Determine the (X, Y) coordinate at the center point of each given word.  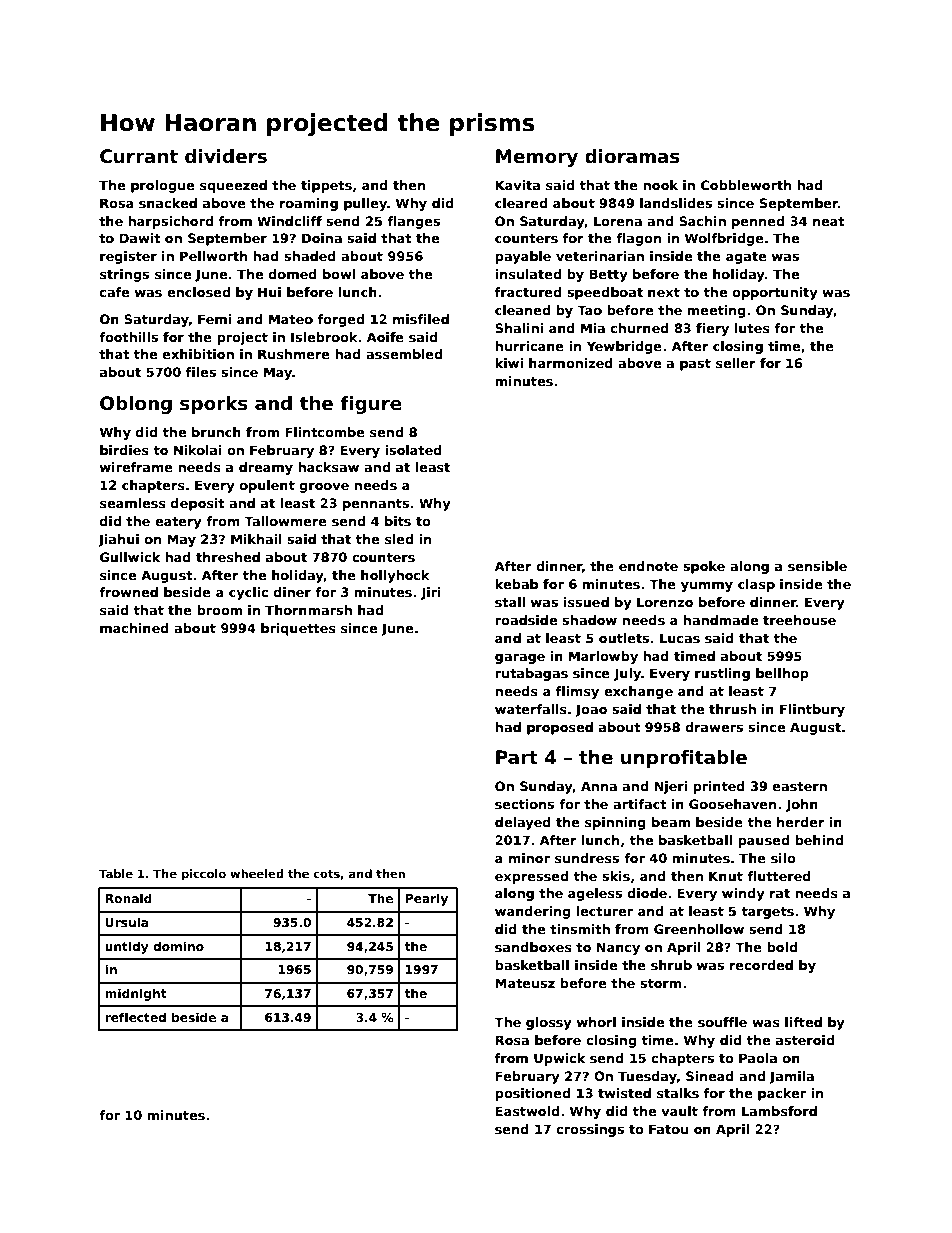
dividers (226, 156)
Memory (537, 158)
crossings (590, 1130)
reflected (135, 1017)
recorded (761, 965)
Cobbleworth (746, 185)
